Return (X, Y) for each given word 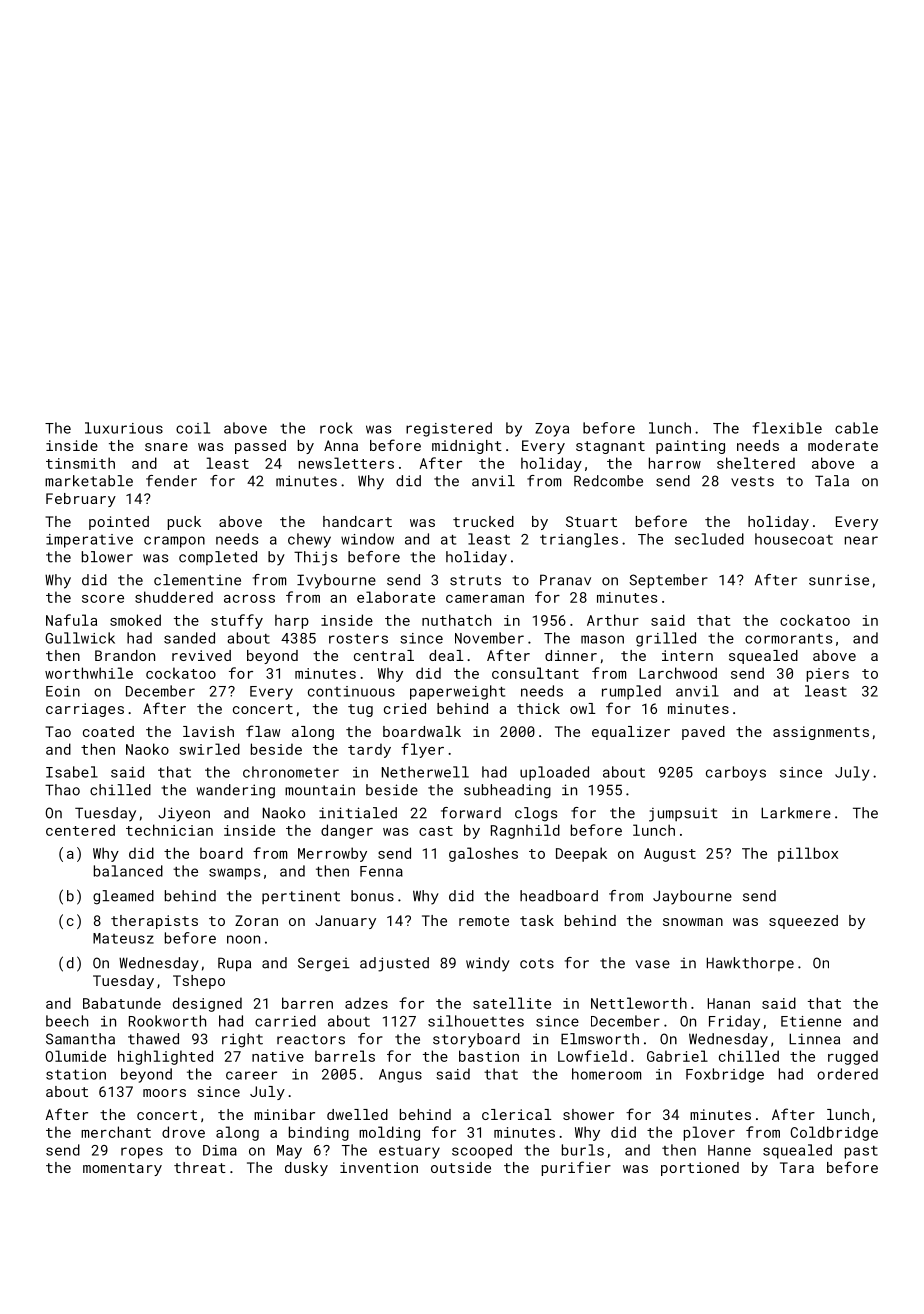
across (249, 599)
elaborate (396, 597)
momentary (122, 1169)
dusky (306, 1169)
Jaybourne (692, 897)
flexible (787, 428)
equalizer (631, 733)
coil (193, 428)
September (668, 581)
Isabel (72, 772)
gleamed (123, 897)
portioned (700, 1169)
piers (828, 675)
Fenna (381, 871)
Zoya (552, 430)
